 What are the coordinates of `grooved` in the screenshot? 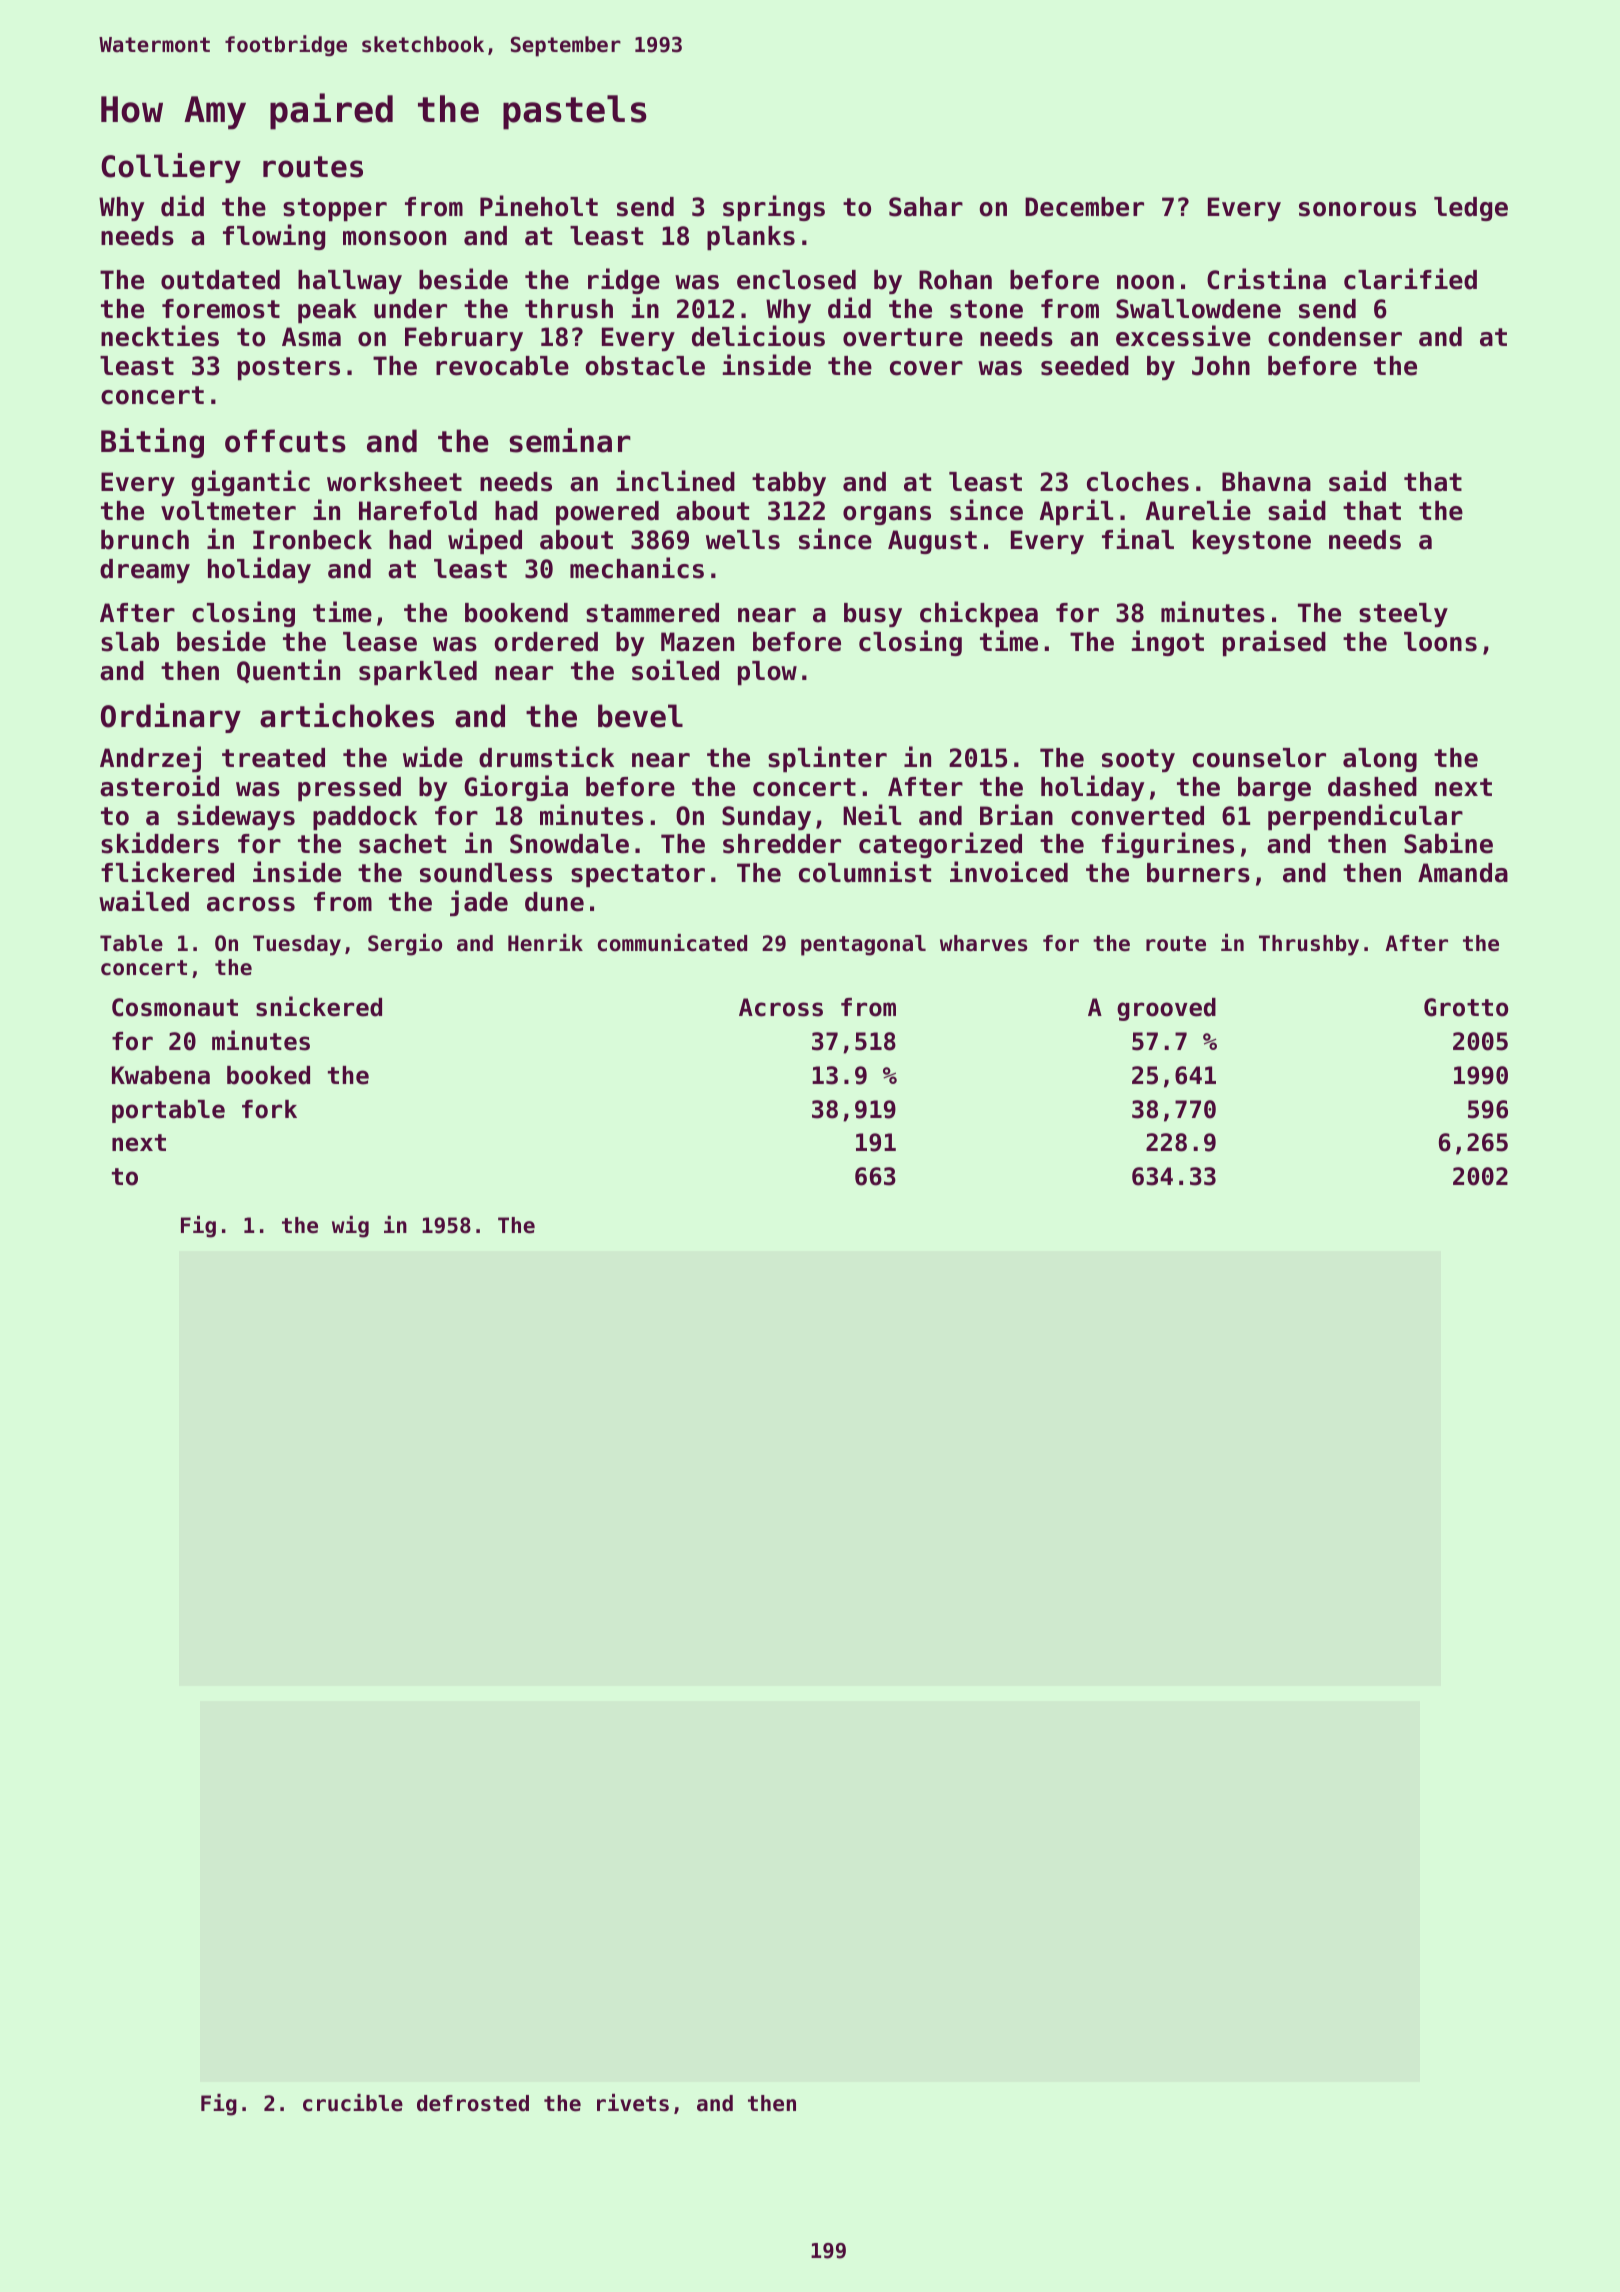 It's located at (1166, 1009).
